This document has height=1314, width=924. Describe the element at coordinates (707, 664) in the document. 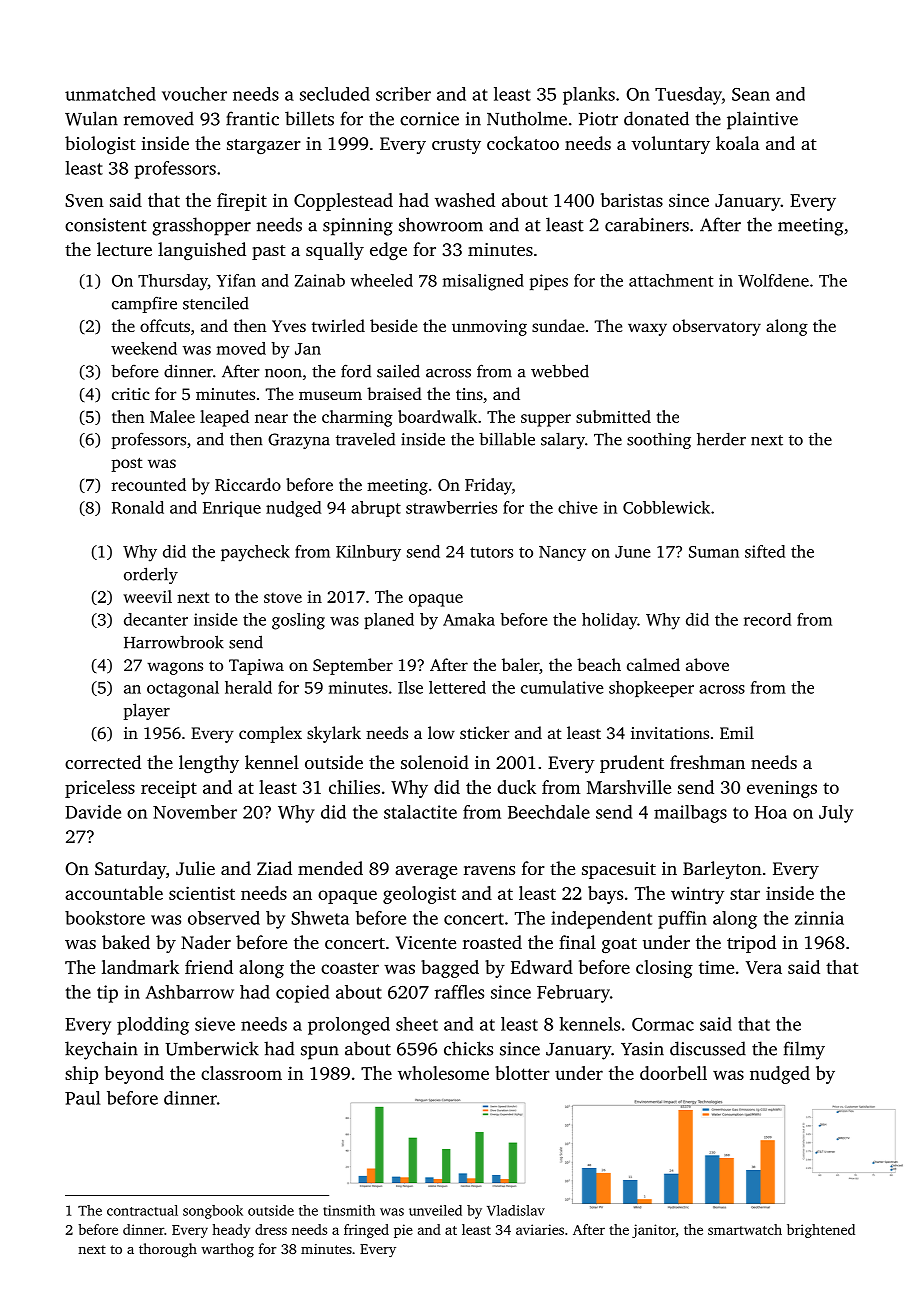

I see `above` at that location.
